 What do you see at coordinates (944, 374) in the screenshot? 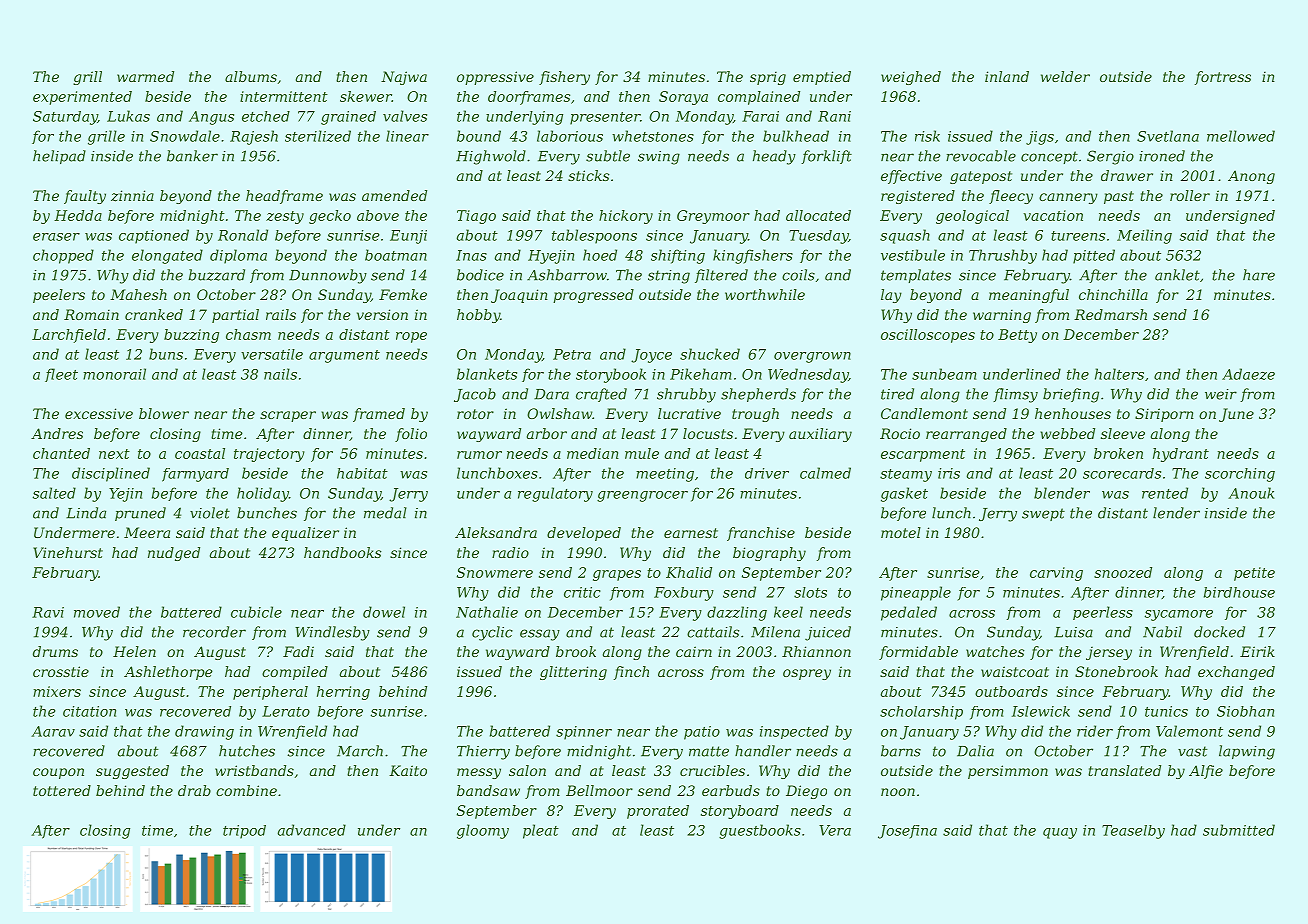
I see `sunbeam` at bounding box center [944, 374].
